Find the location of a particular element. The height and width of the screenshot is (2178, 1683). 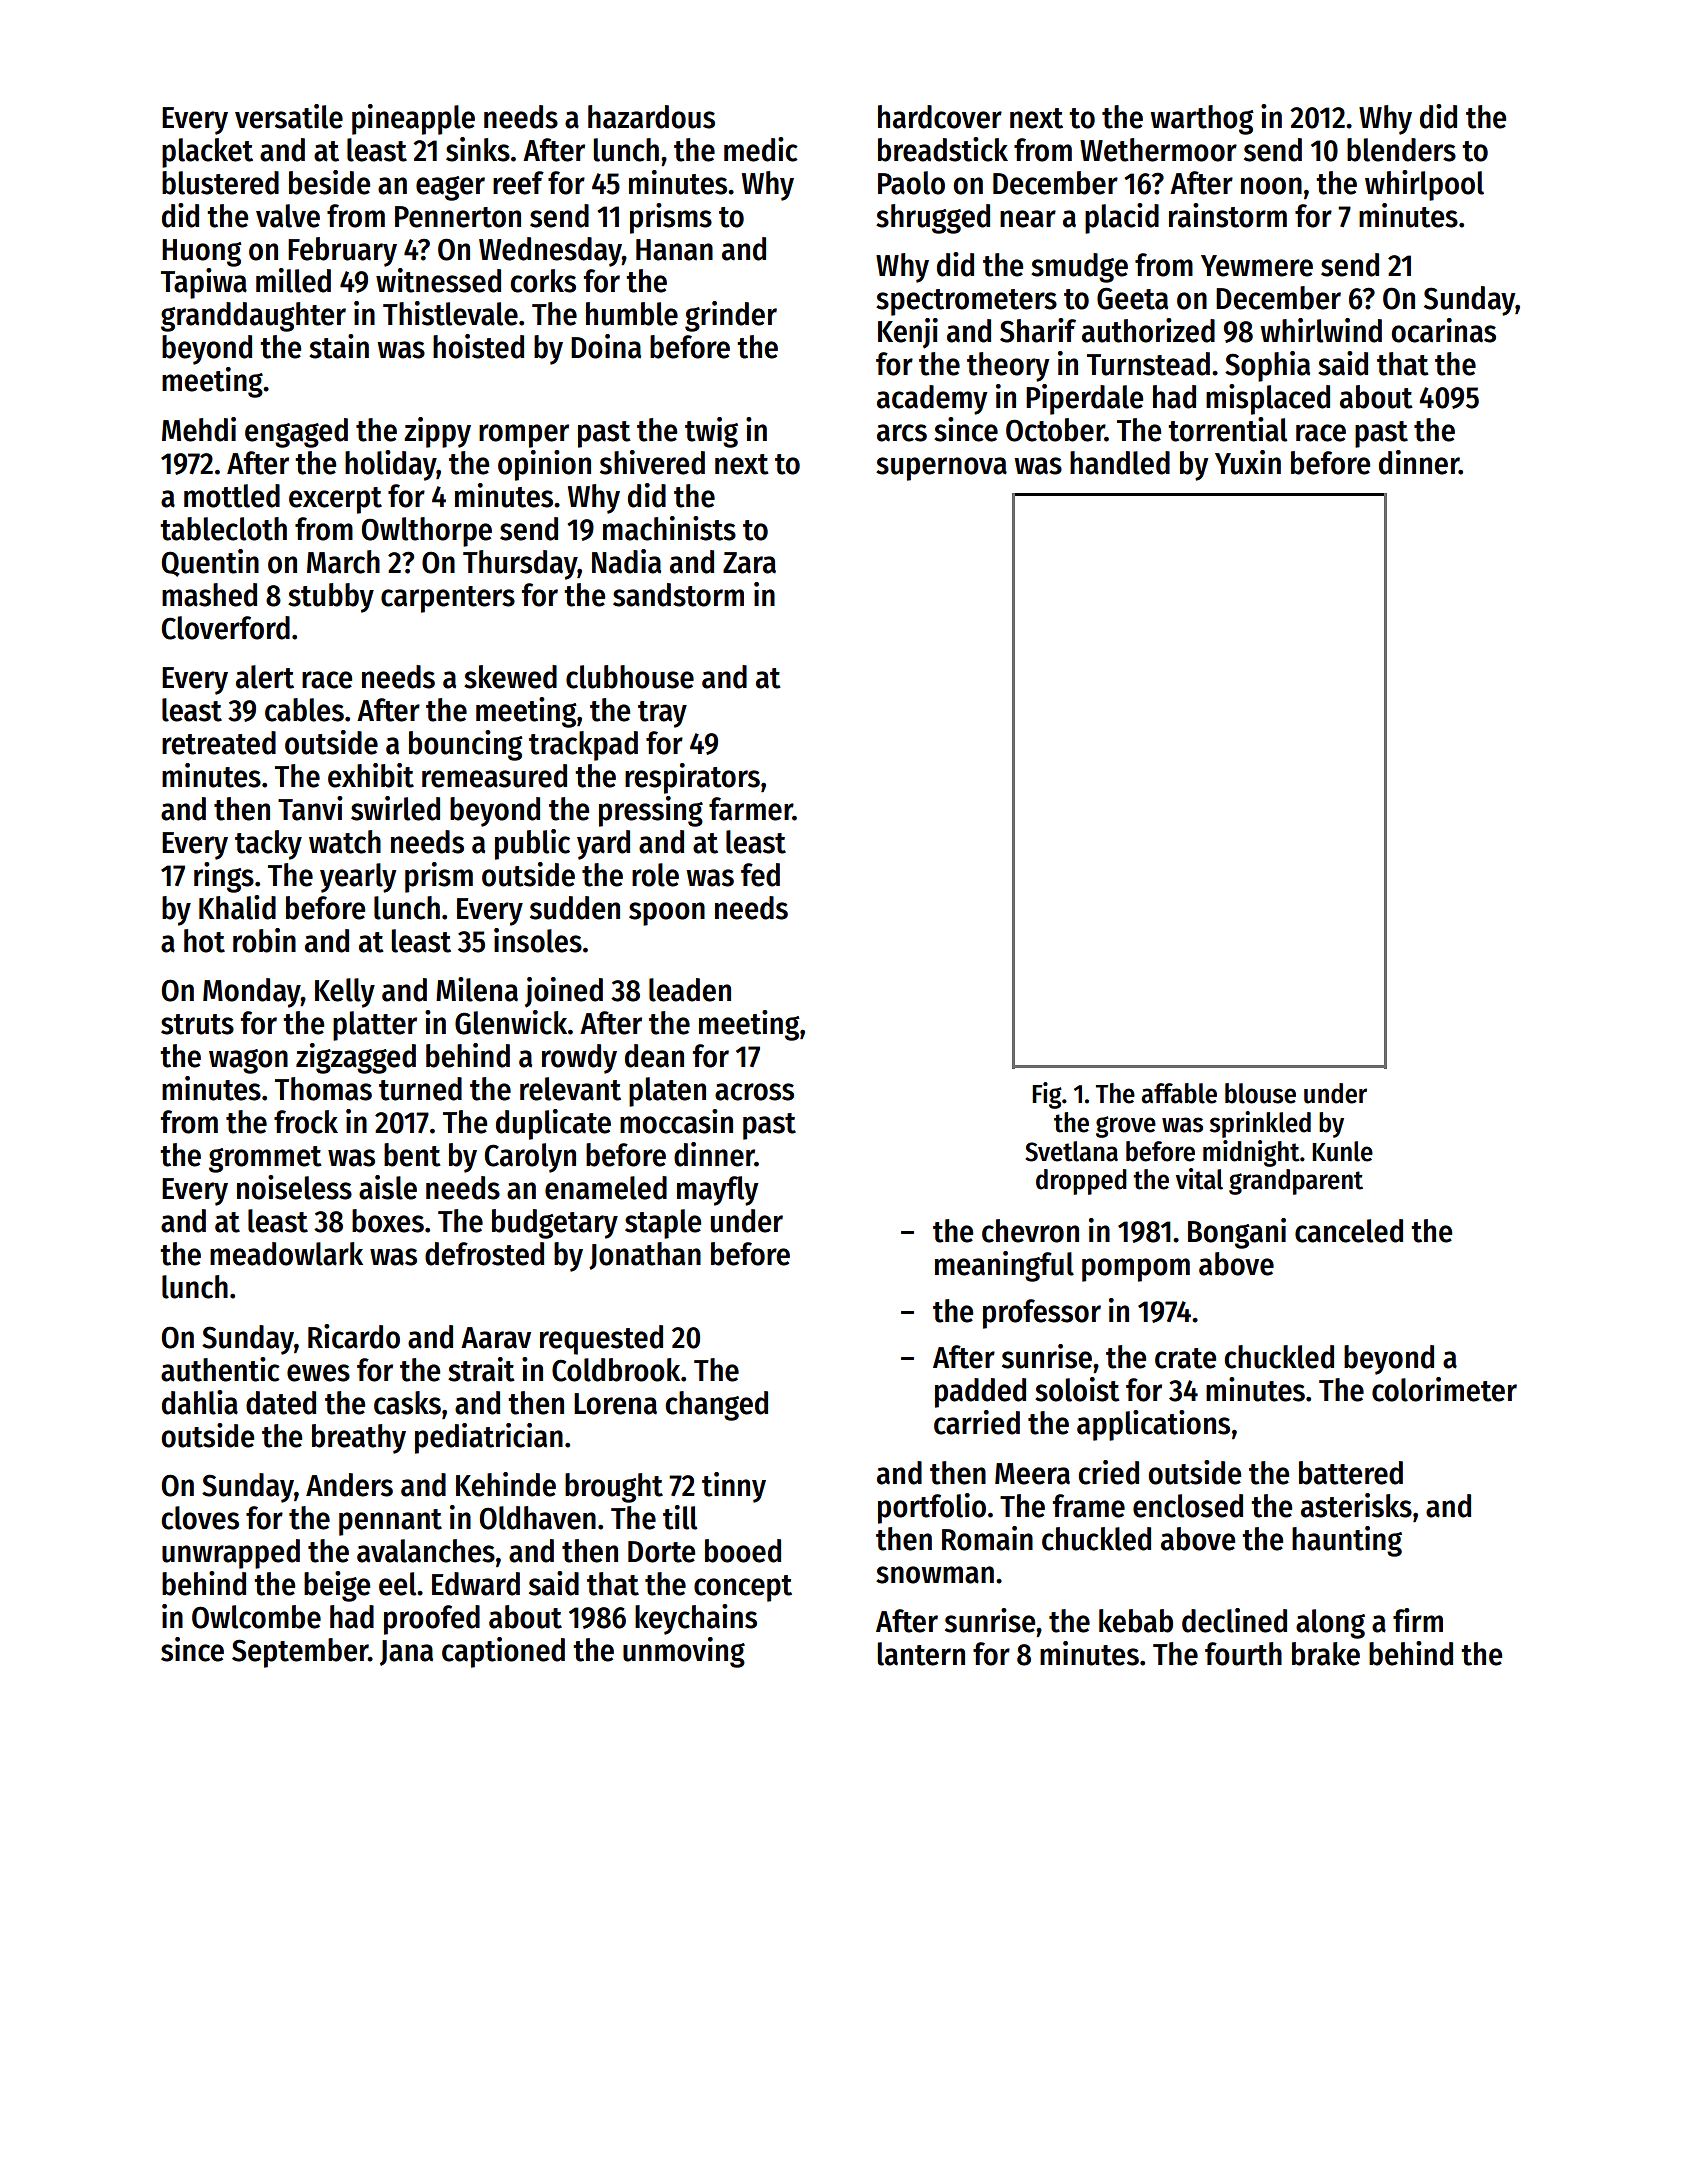

padded is located at coordinates (980, 1393).
